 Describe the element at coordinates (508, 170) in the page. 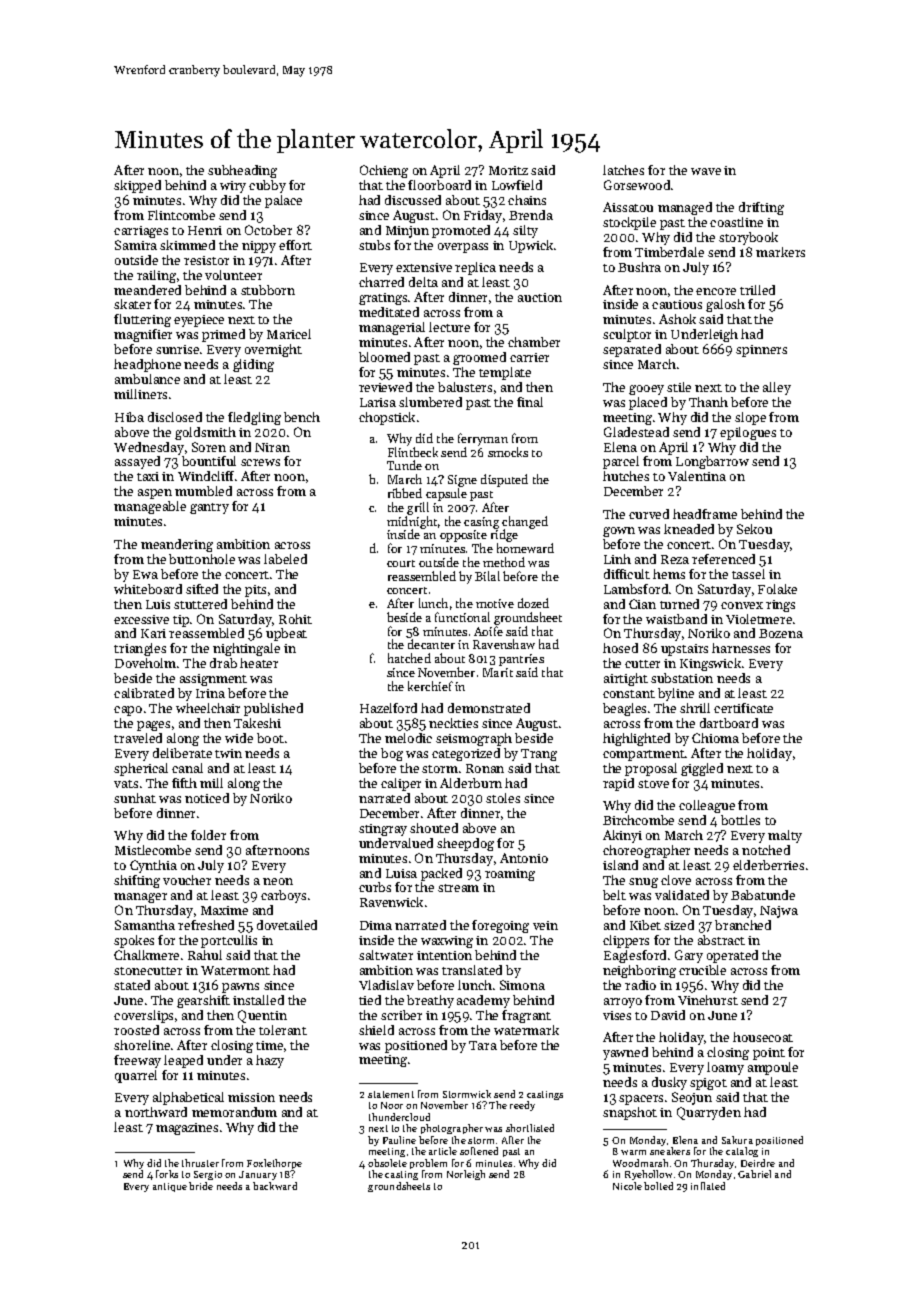

I see `Moritz` at that location.
